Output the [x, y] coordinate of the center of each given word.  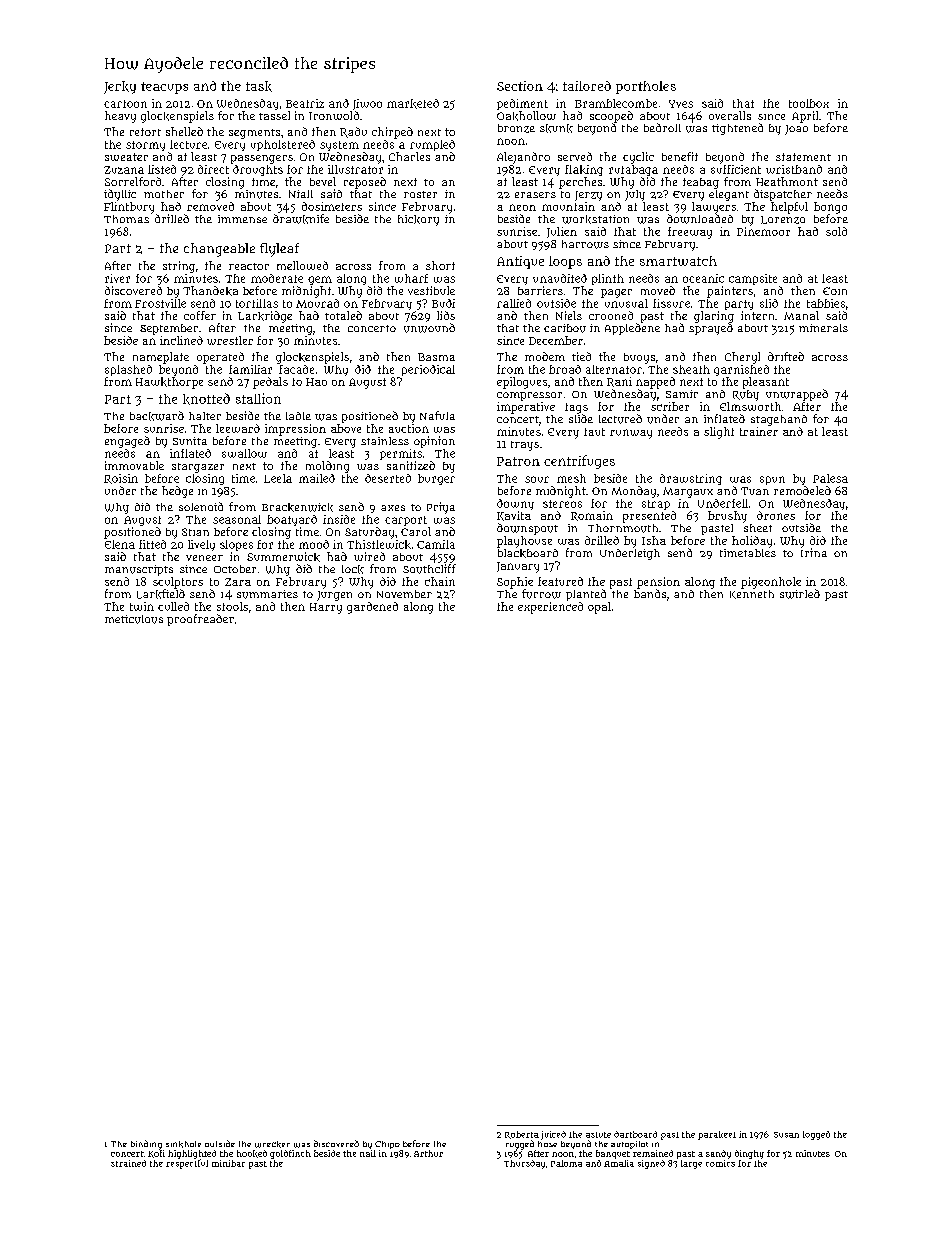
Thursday [524, 1164]
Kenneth [752, 594]
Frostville [160, 303]
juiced [553, 1135]
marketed [413, 104]
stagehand [779, 420]
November [404, 594]
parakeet [717, 1135]
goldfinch [290, 1154]
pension [658, 583]
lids [446, 315]
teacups [164, 88]
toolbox [809, 103]
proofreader [200, 620]
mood [314, 544]
